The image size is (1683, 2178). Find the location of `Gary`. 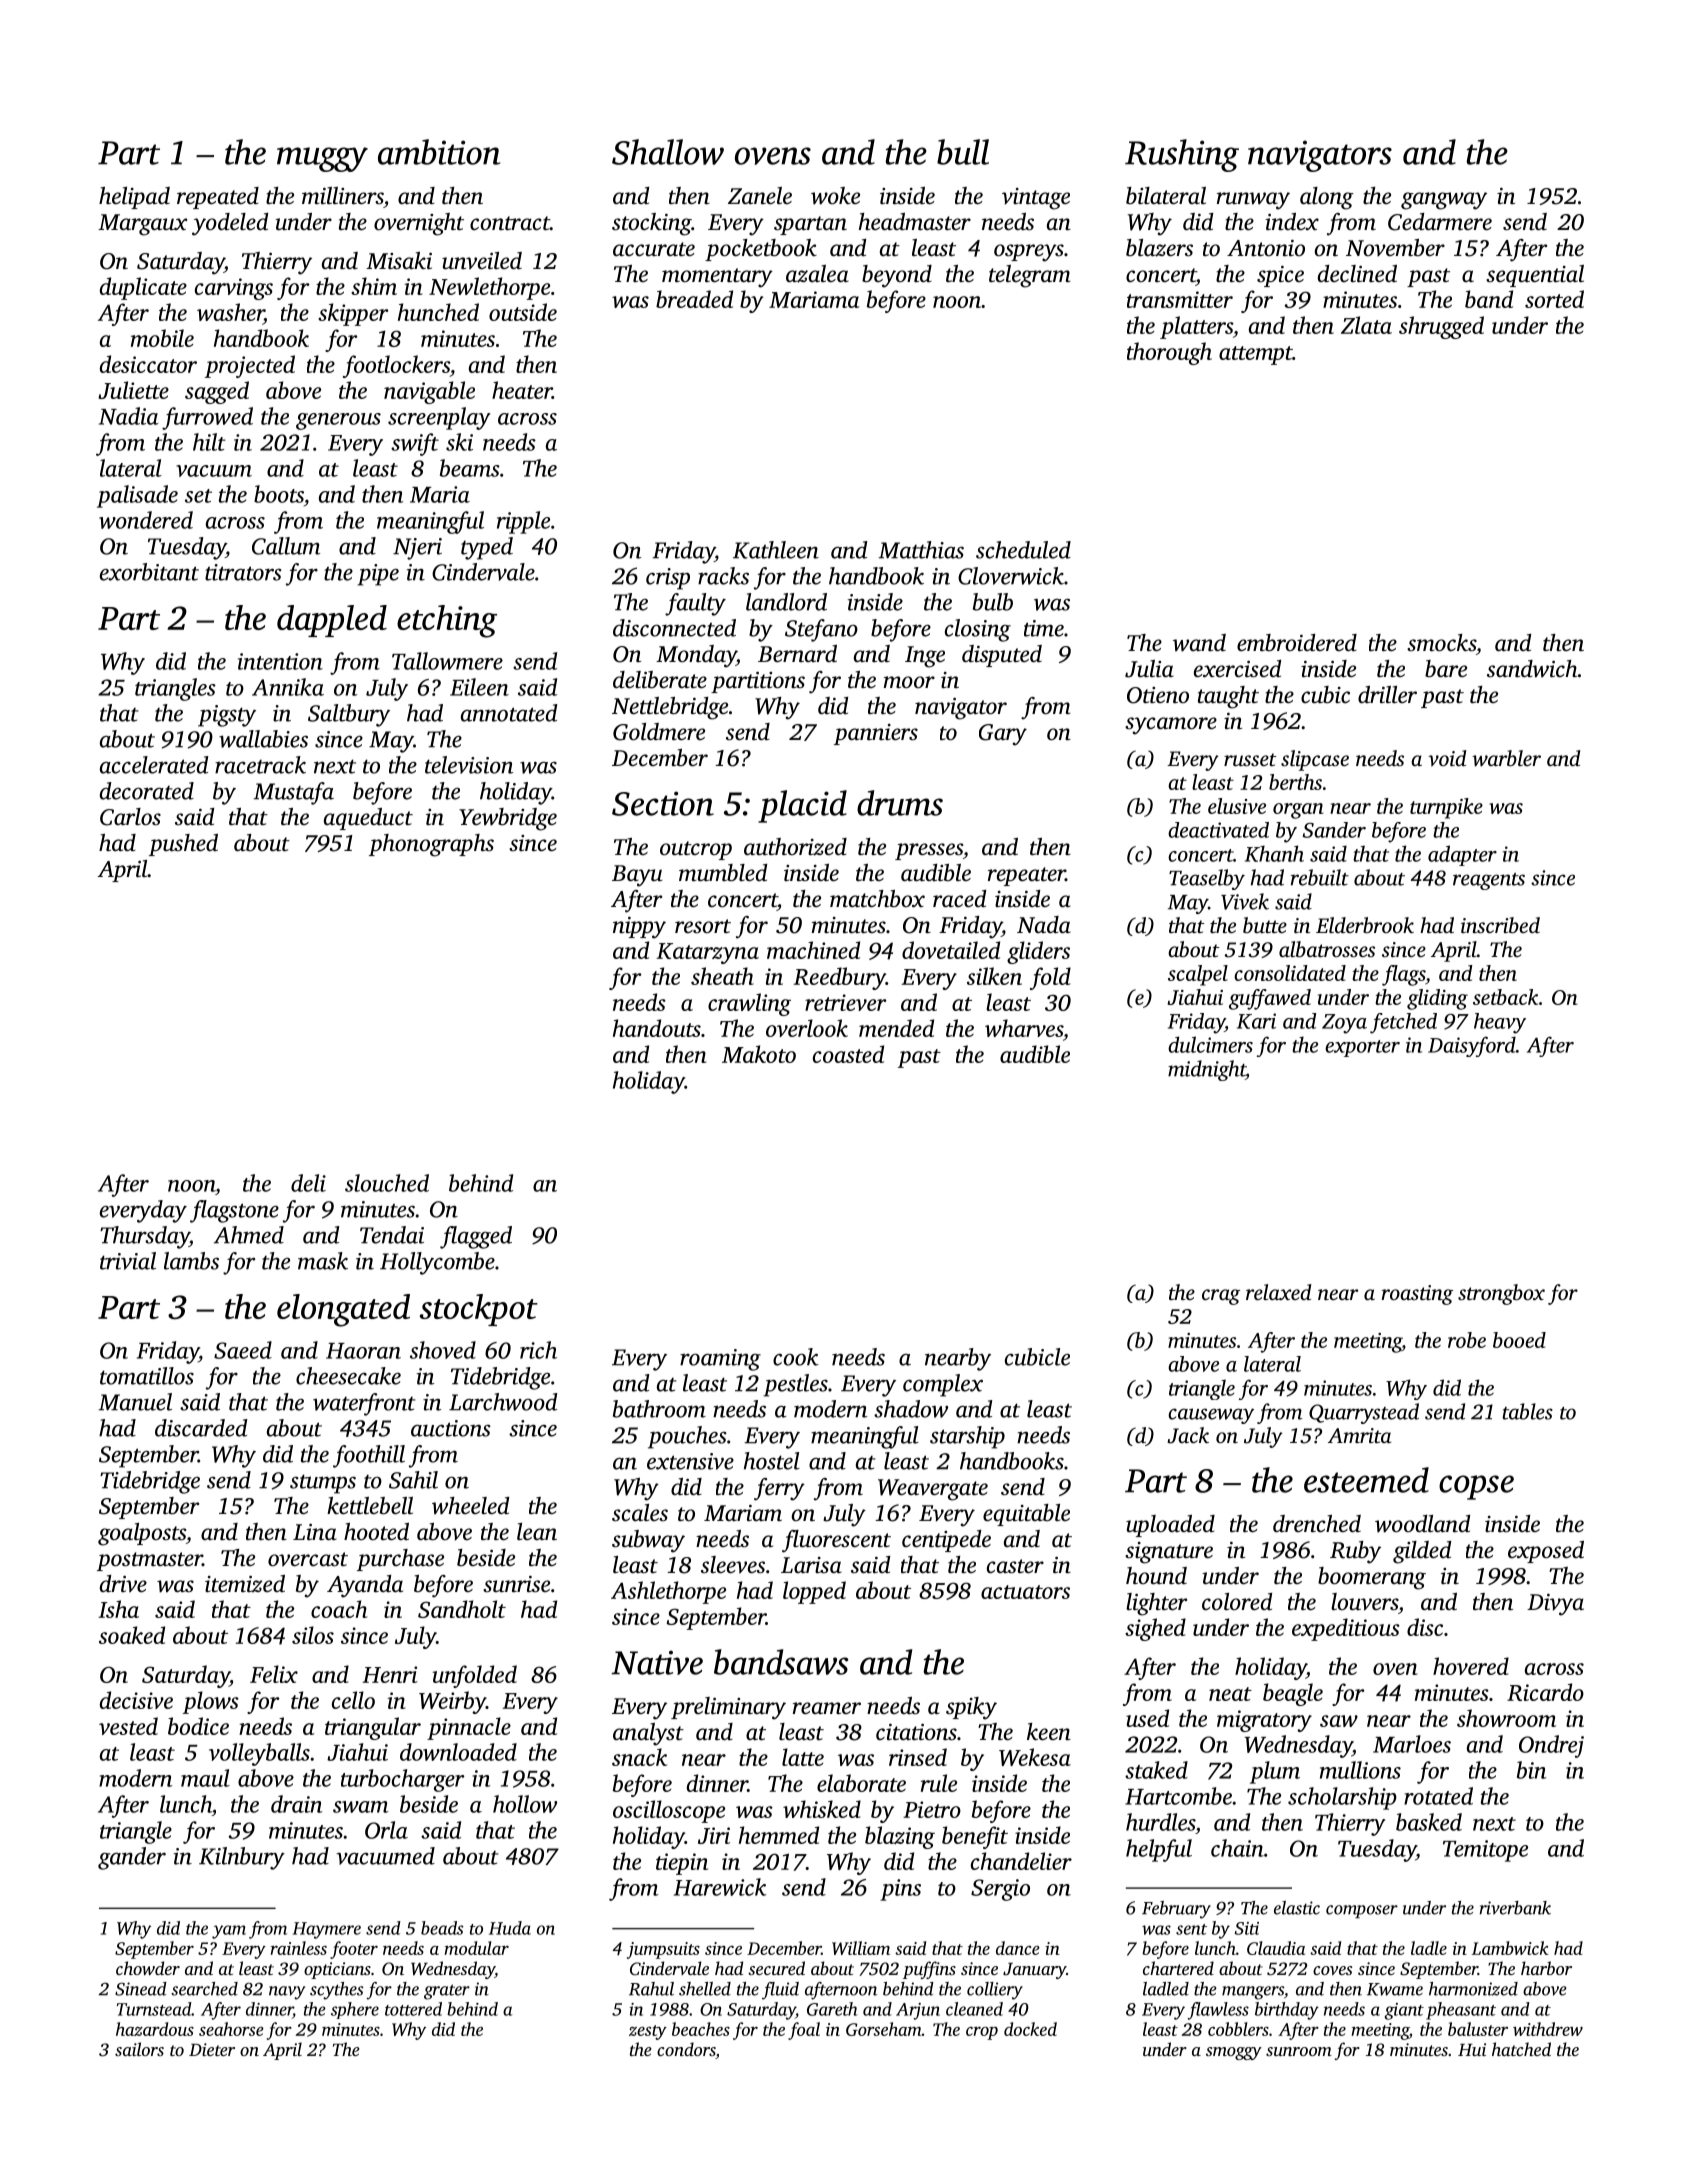

Gary is located at coordinates (1003, 735).
